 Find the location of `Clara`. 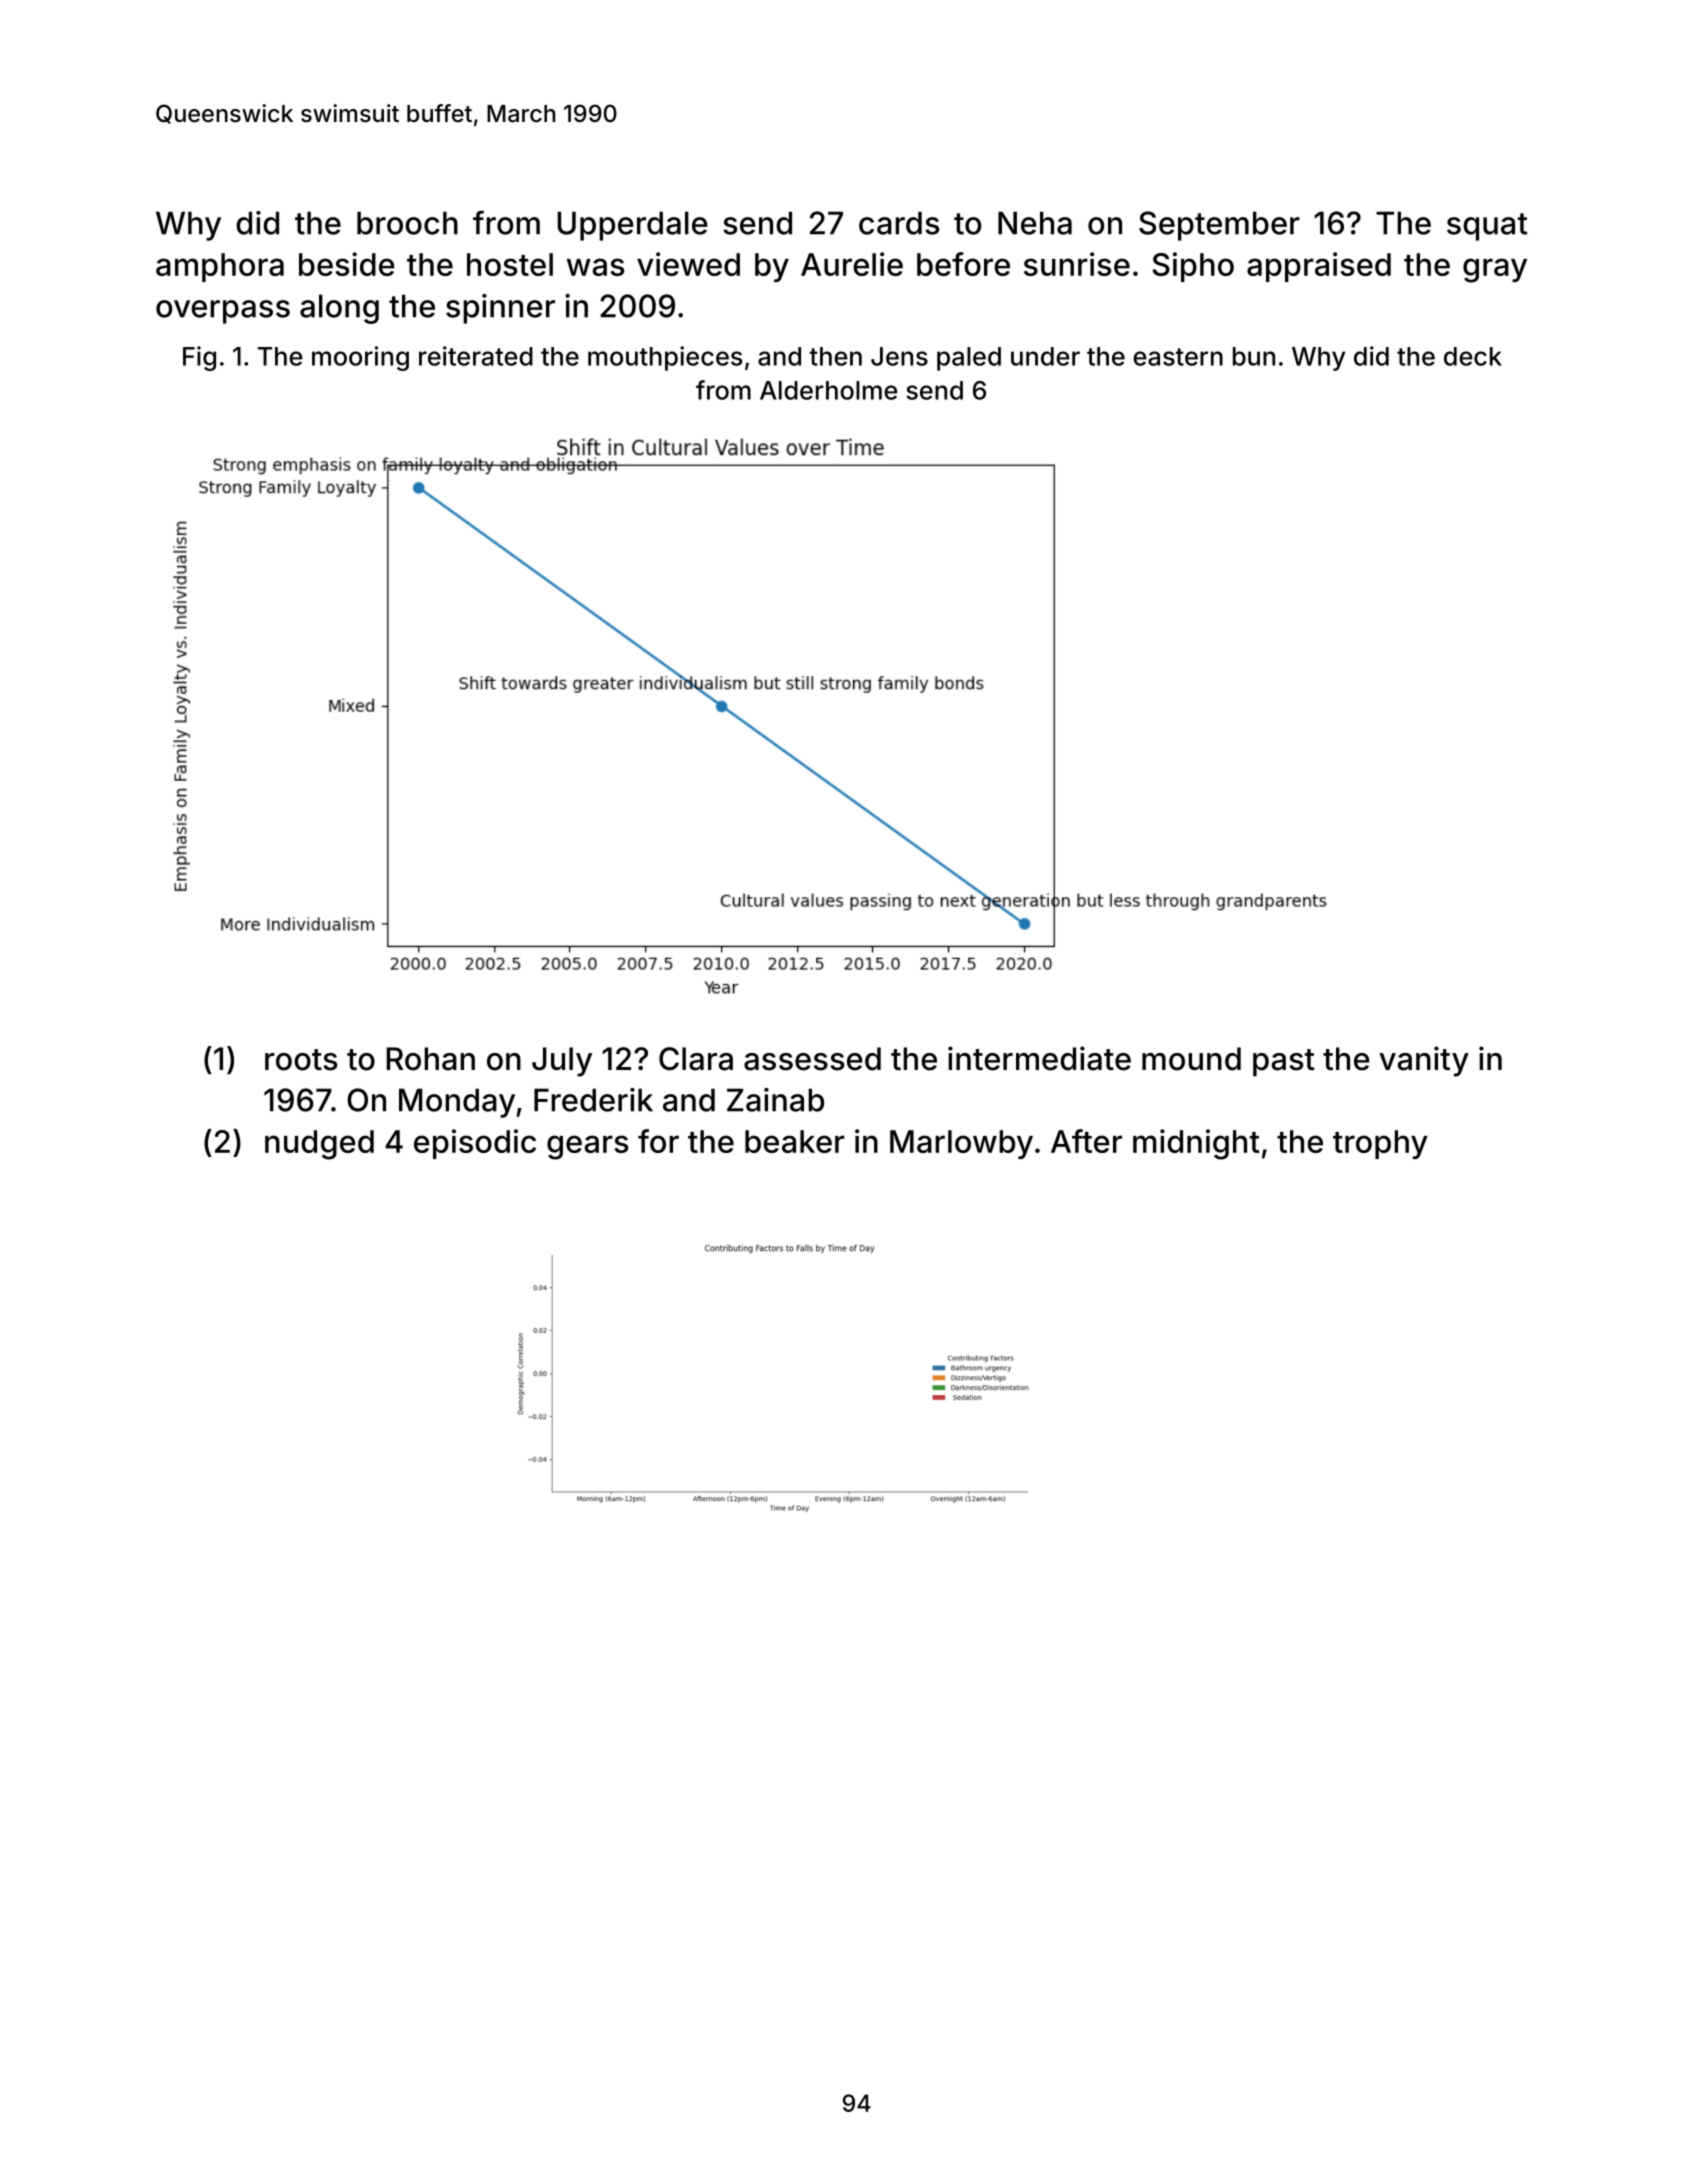

Clara is located at coordinates (696, 1059).
